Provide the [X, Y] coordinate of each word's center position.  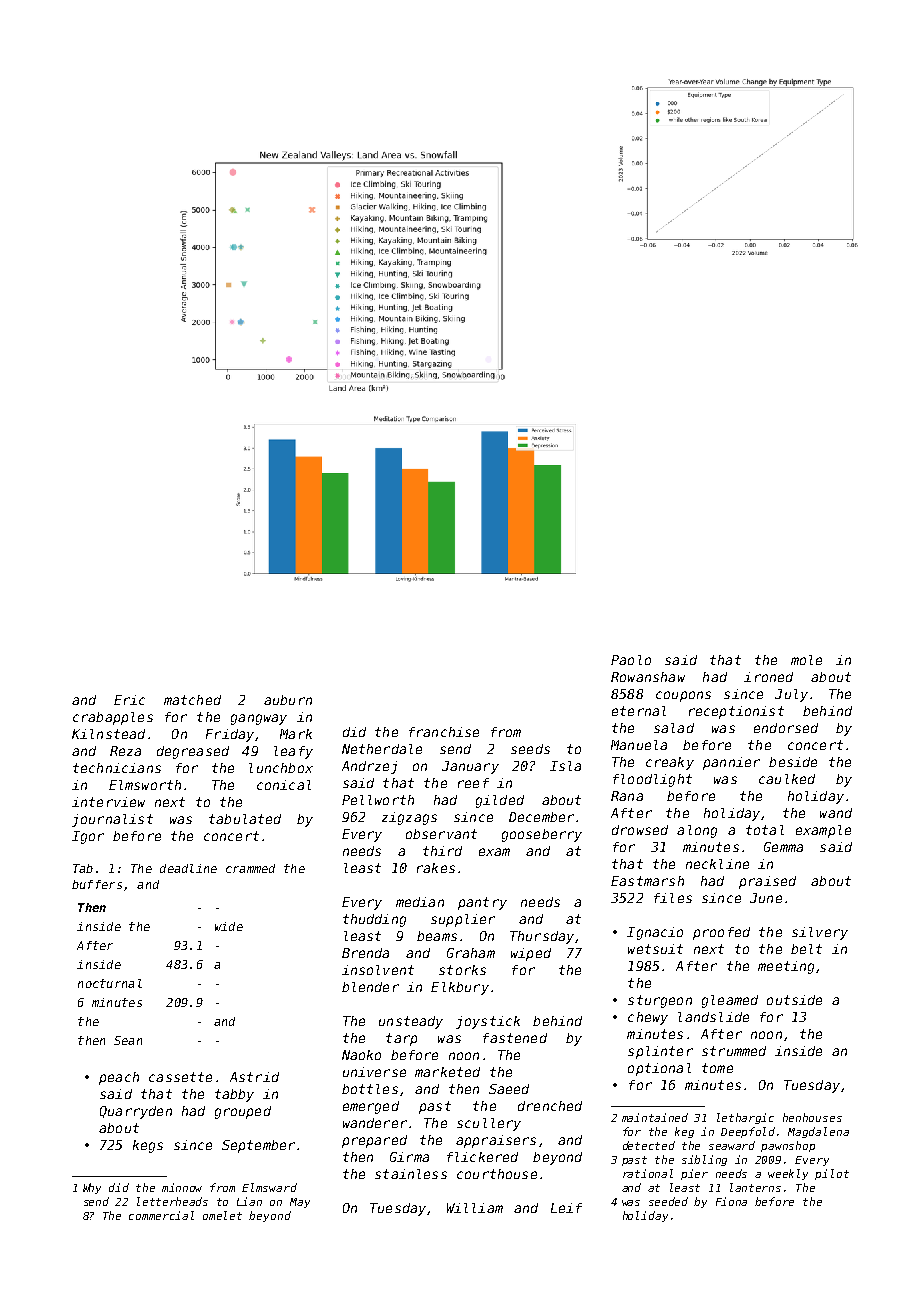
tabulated [245, 819]
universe [374, 1072]
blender [370, 987]
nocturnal [110, 983]
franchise [444, 732]
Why [92, 1188]
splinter [660, 1052]
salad [674, 728]
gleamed [730, 1001]
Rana [627, 796]
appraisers [496, 1141]
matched [192, 700]
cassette [180, 1077]
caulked [787, 779]
